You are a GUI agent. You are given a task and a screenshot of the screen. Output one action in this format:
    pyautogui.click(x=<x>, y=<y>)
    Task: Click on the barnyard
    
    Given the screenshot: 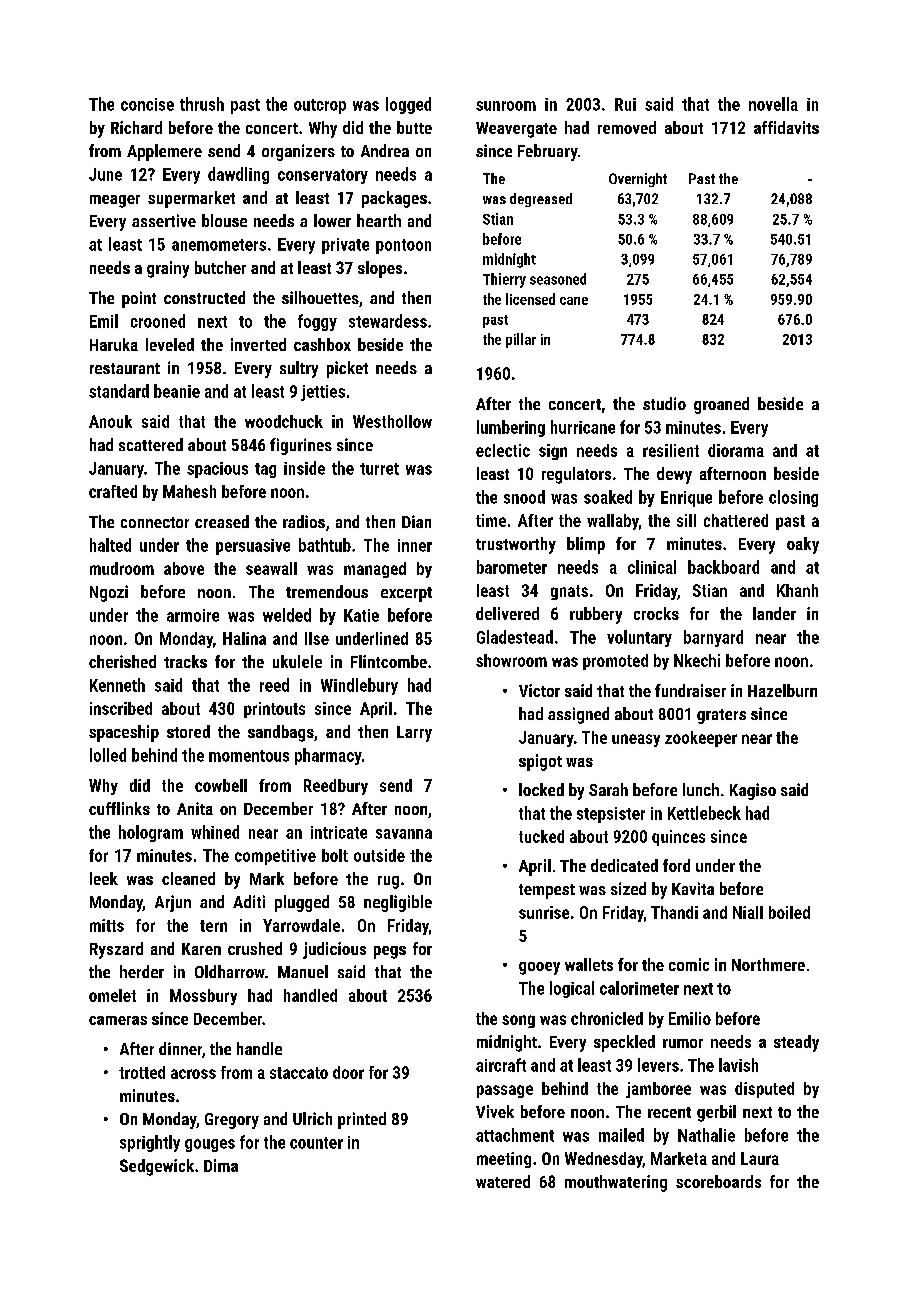 What is the action you would take?
    pyautogui.click(x=713, y=638)
